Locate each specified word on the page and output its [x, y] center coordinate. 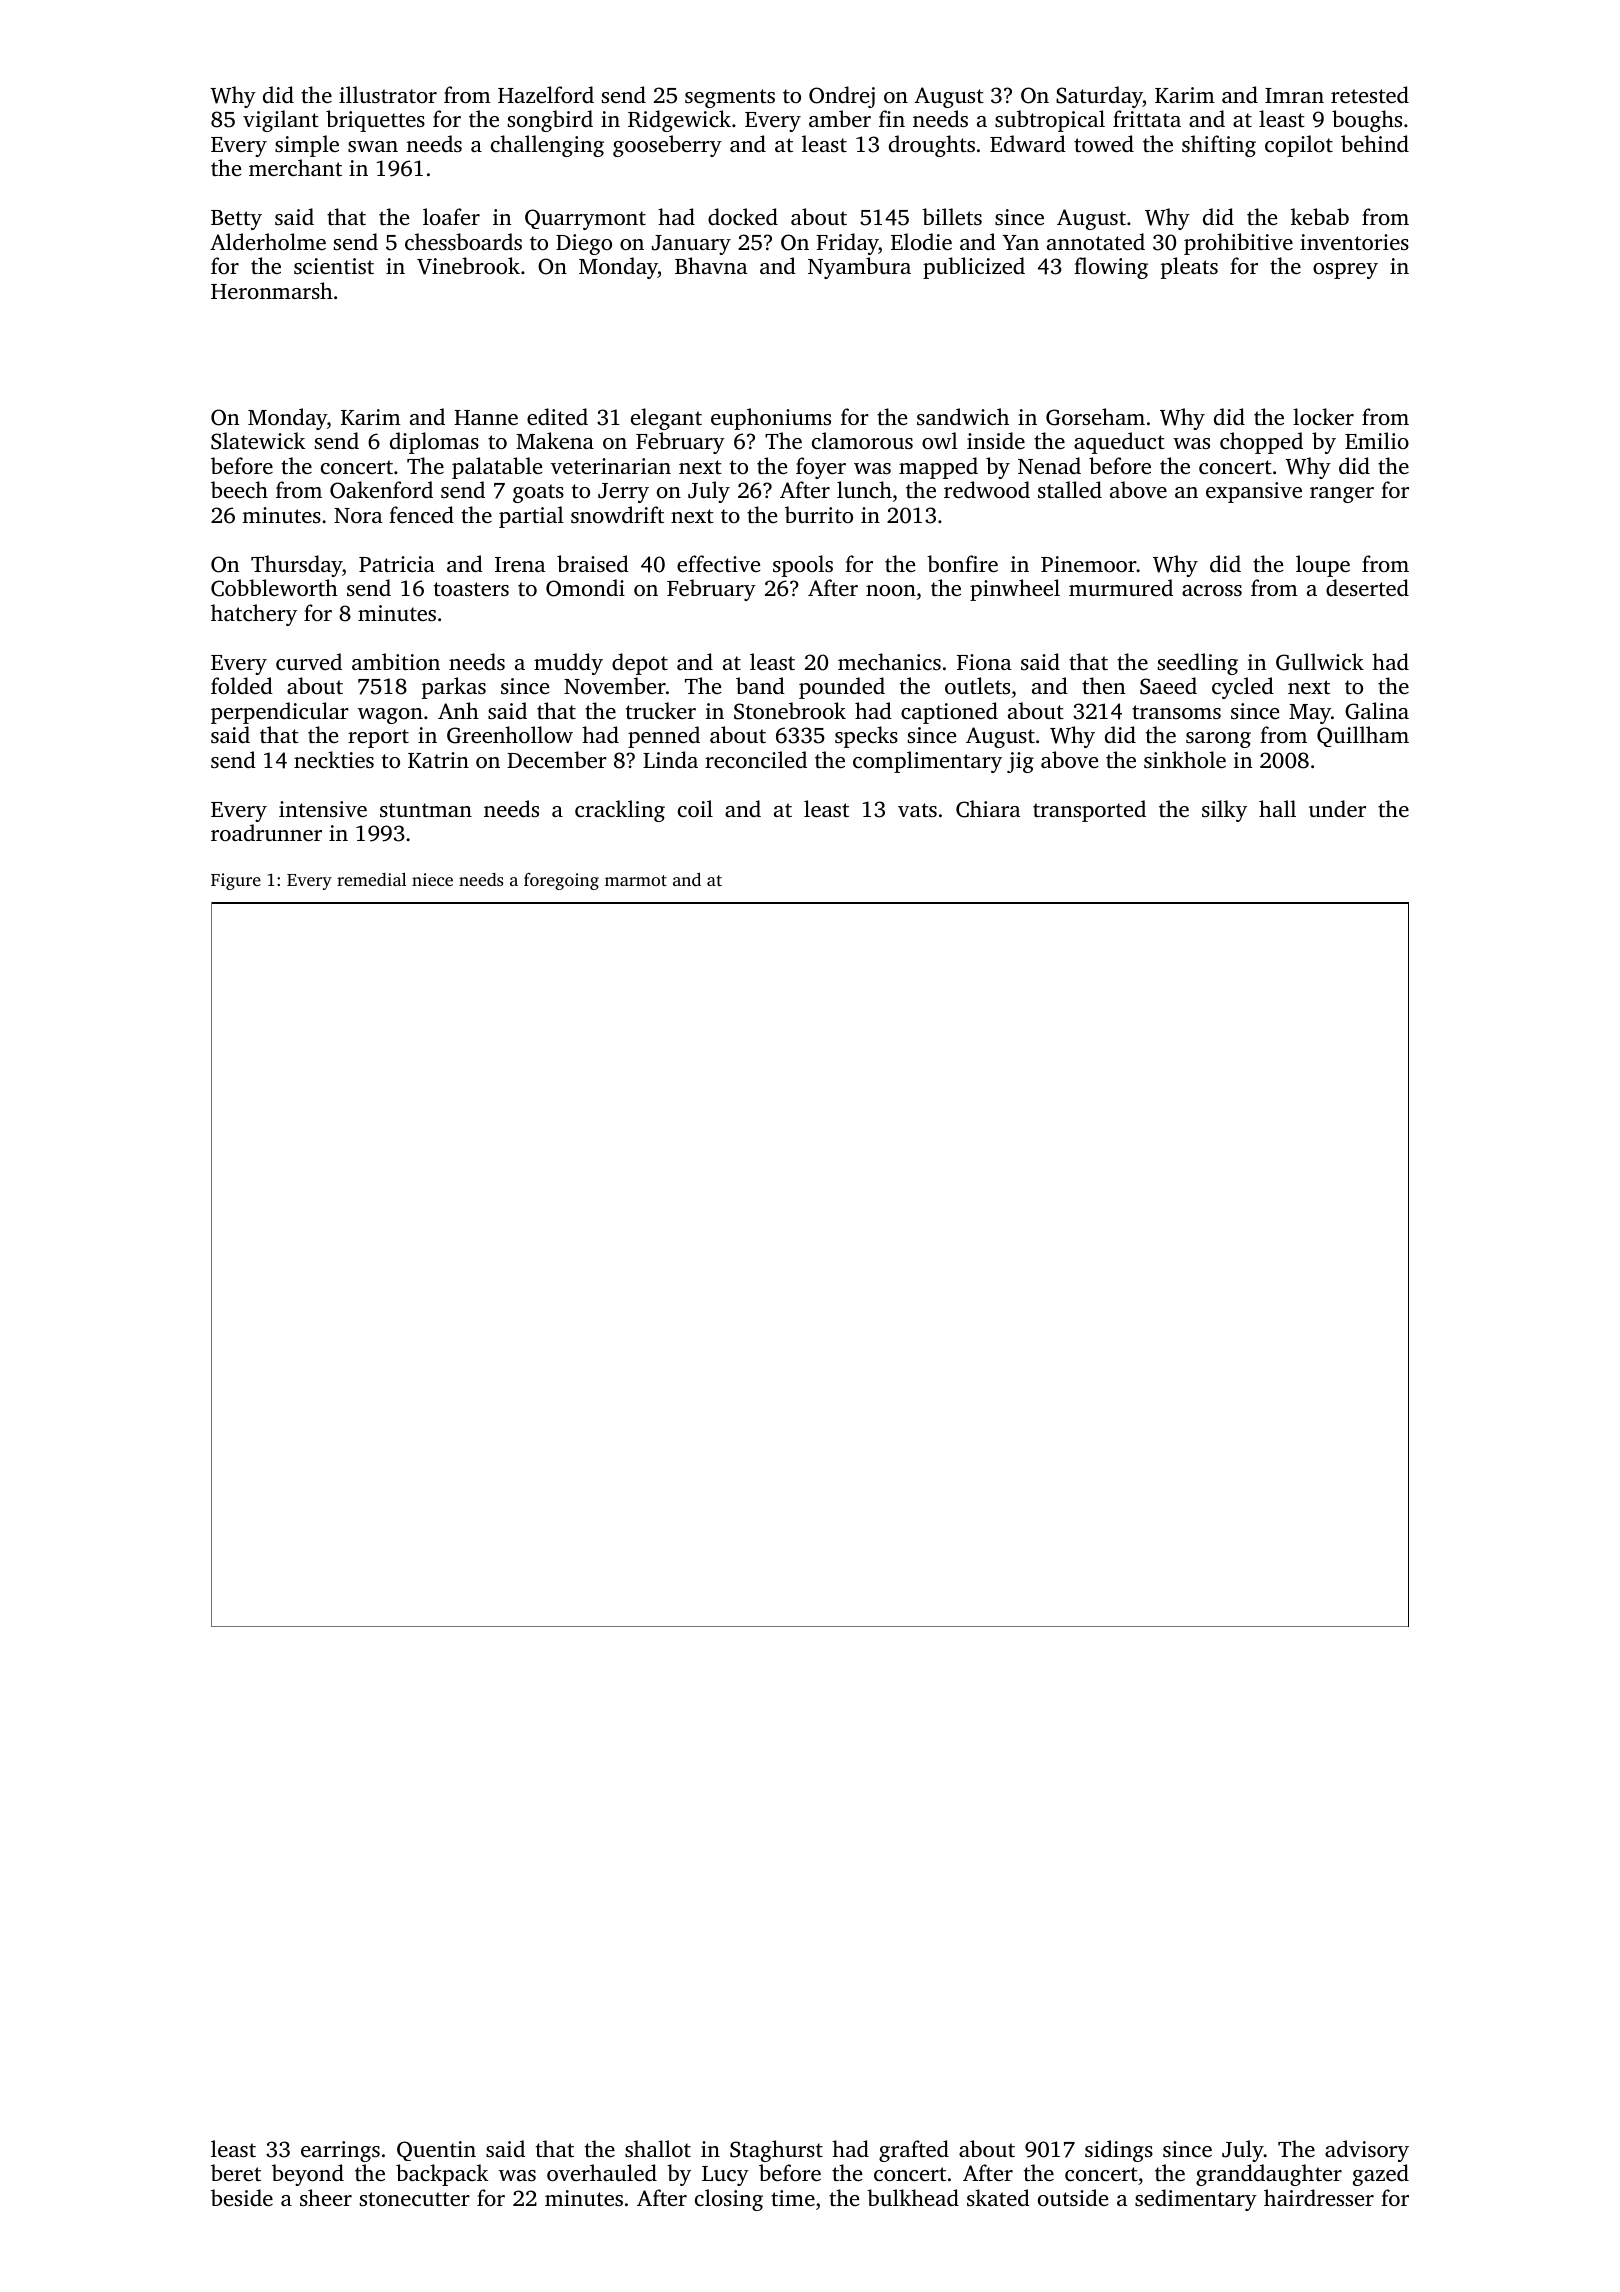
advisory [1367, 2151]
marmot [636, 880]
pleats [1189, 268]
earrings [340, 2151]
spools [803, 566]
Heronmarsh [272, 290]
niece [432, 879]
